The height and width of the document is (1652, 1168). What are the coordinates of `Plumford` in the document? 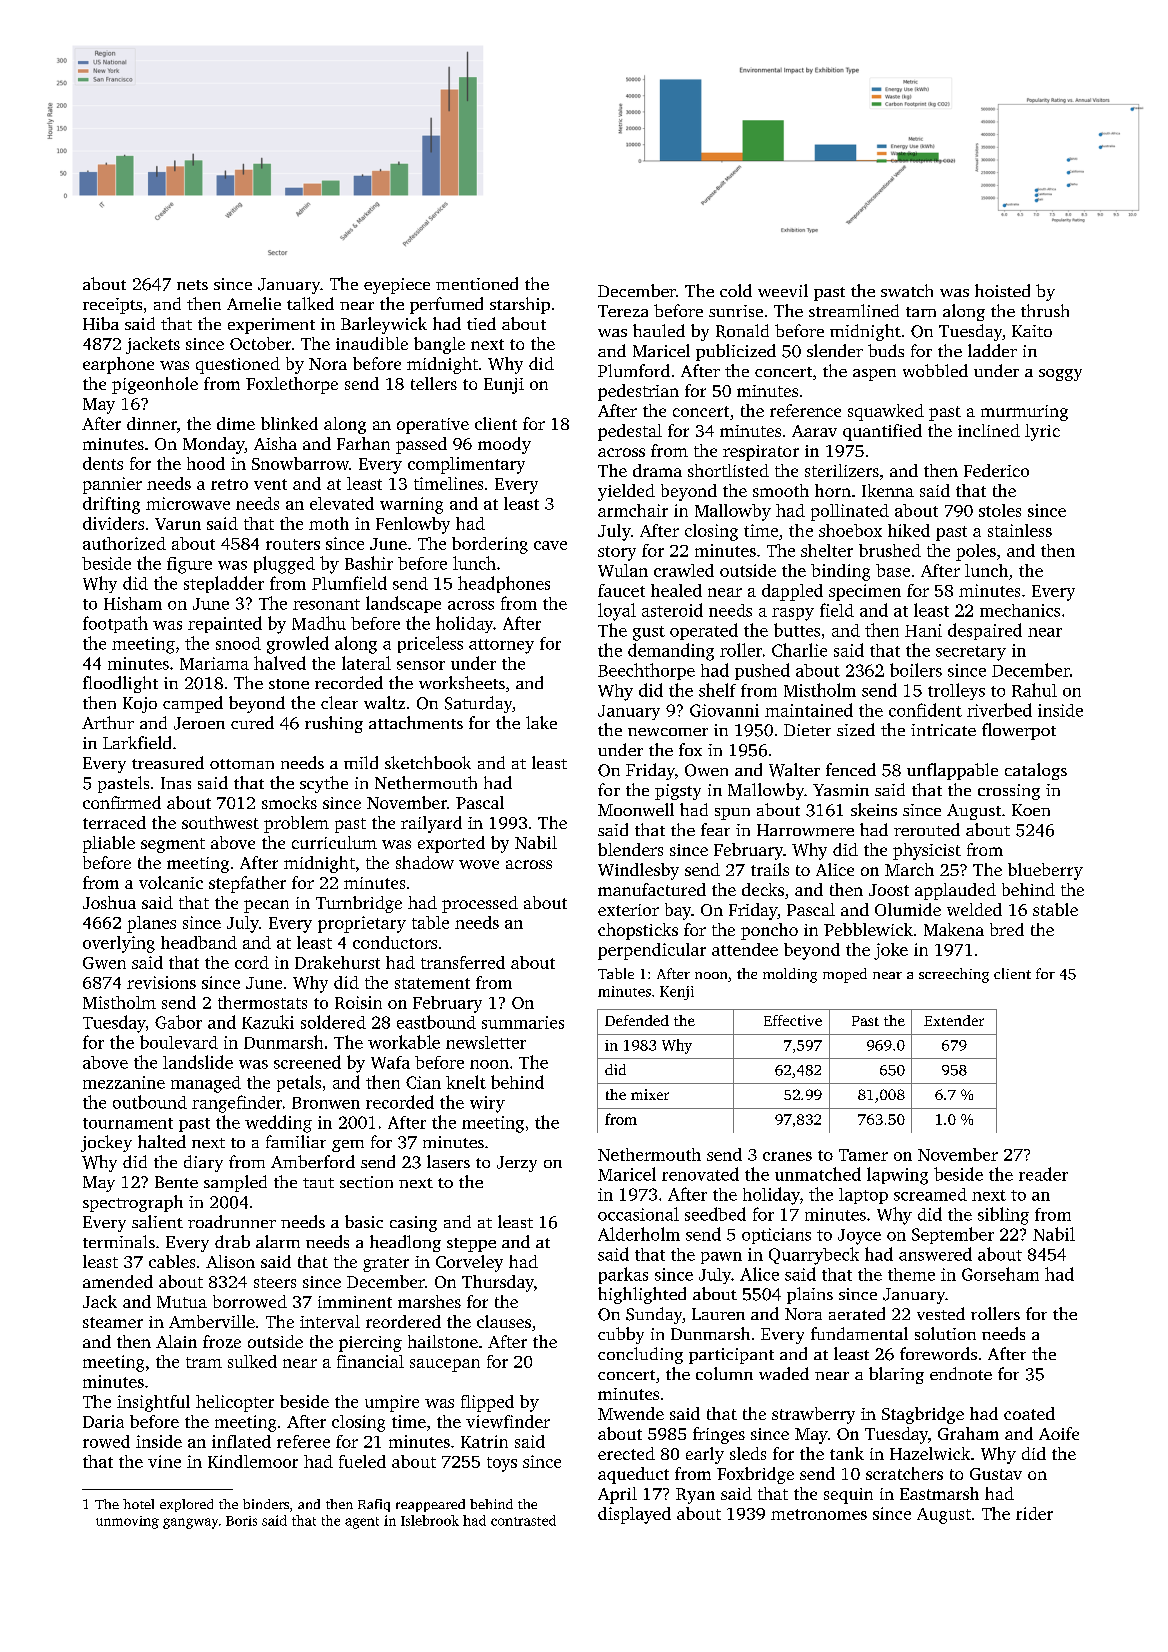 It's located at (634, 370).
